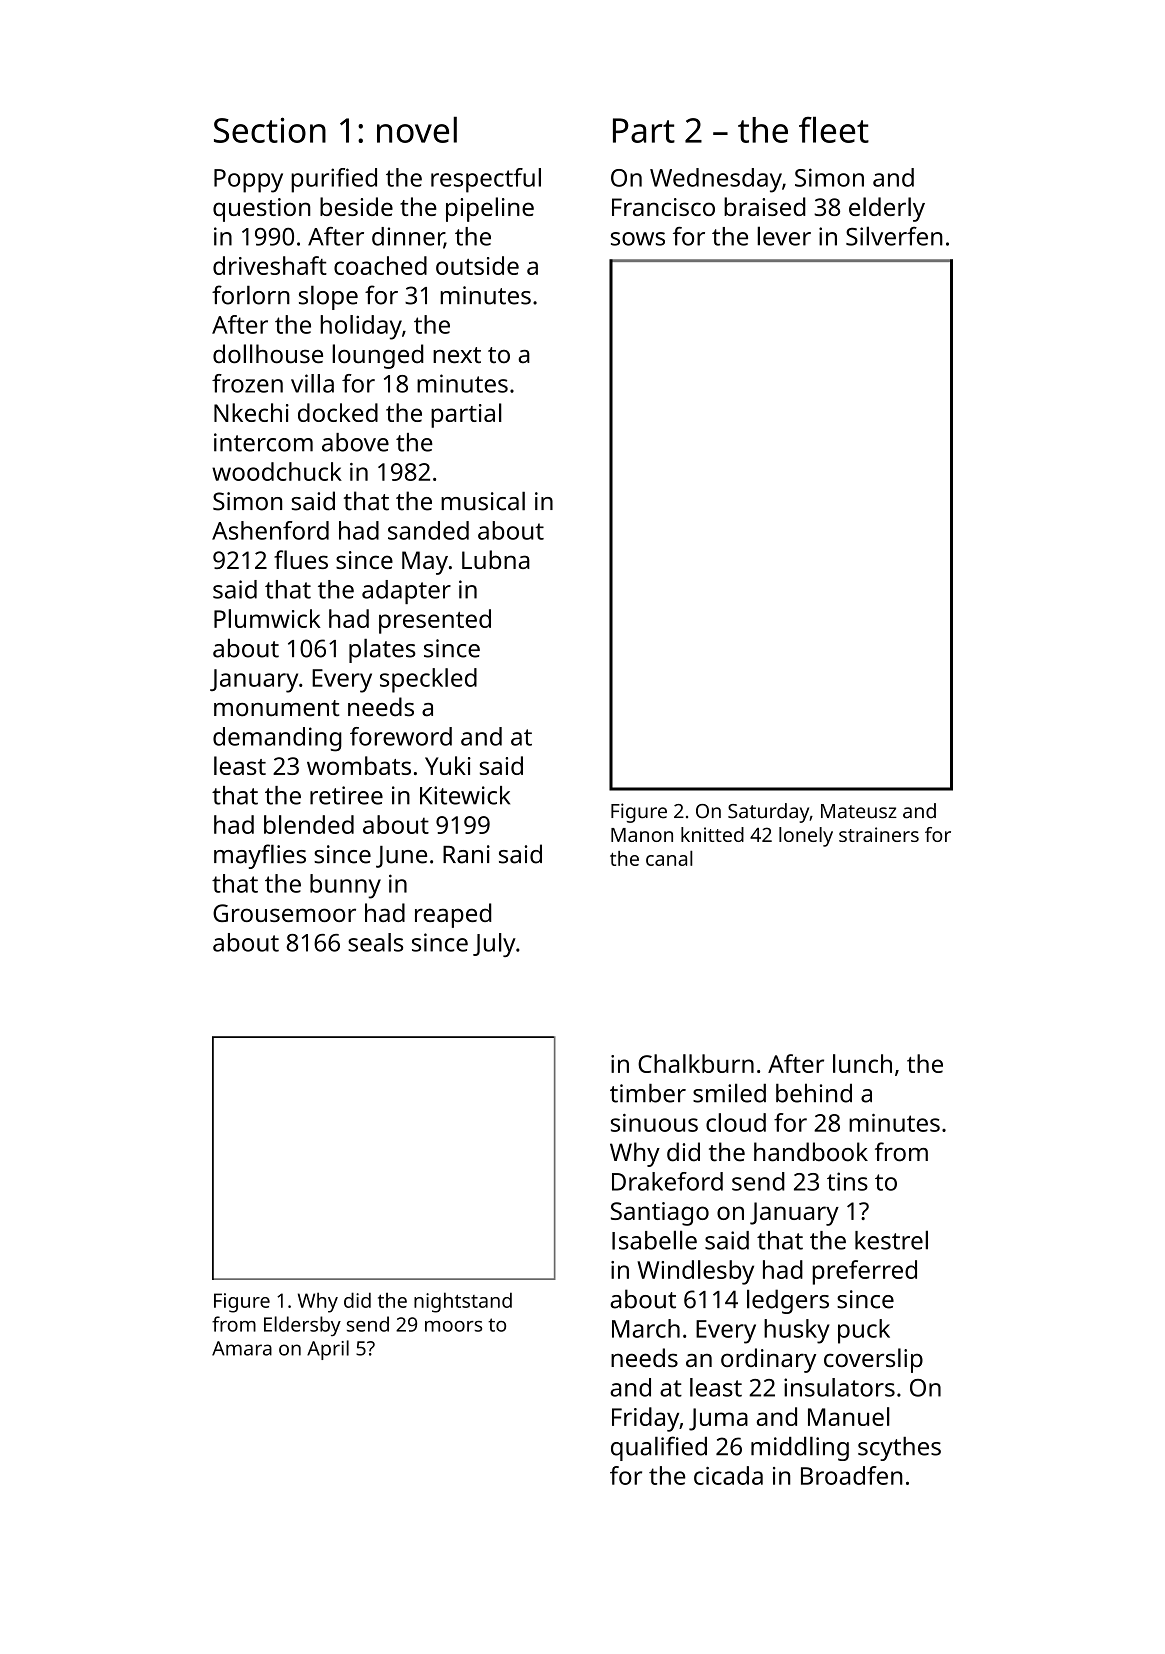 The image size is (1165, 1654). I want to click on musical, so click(483, 501).
